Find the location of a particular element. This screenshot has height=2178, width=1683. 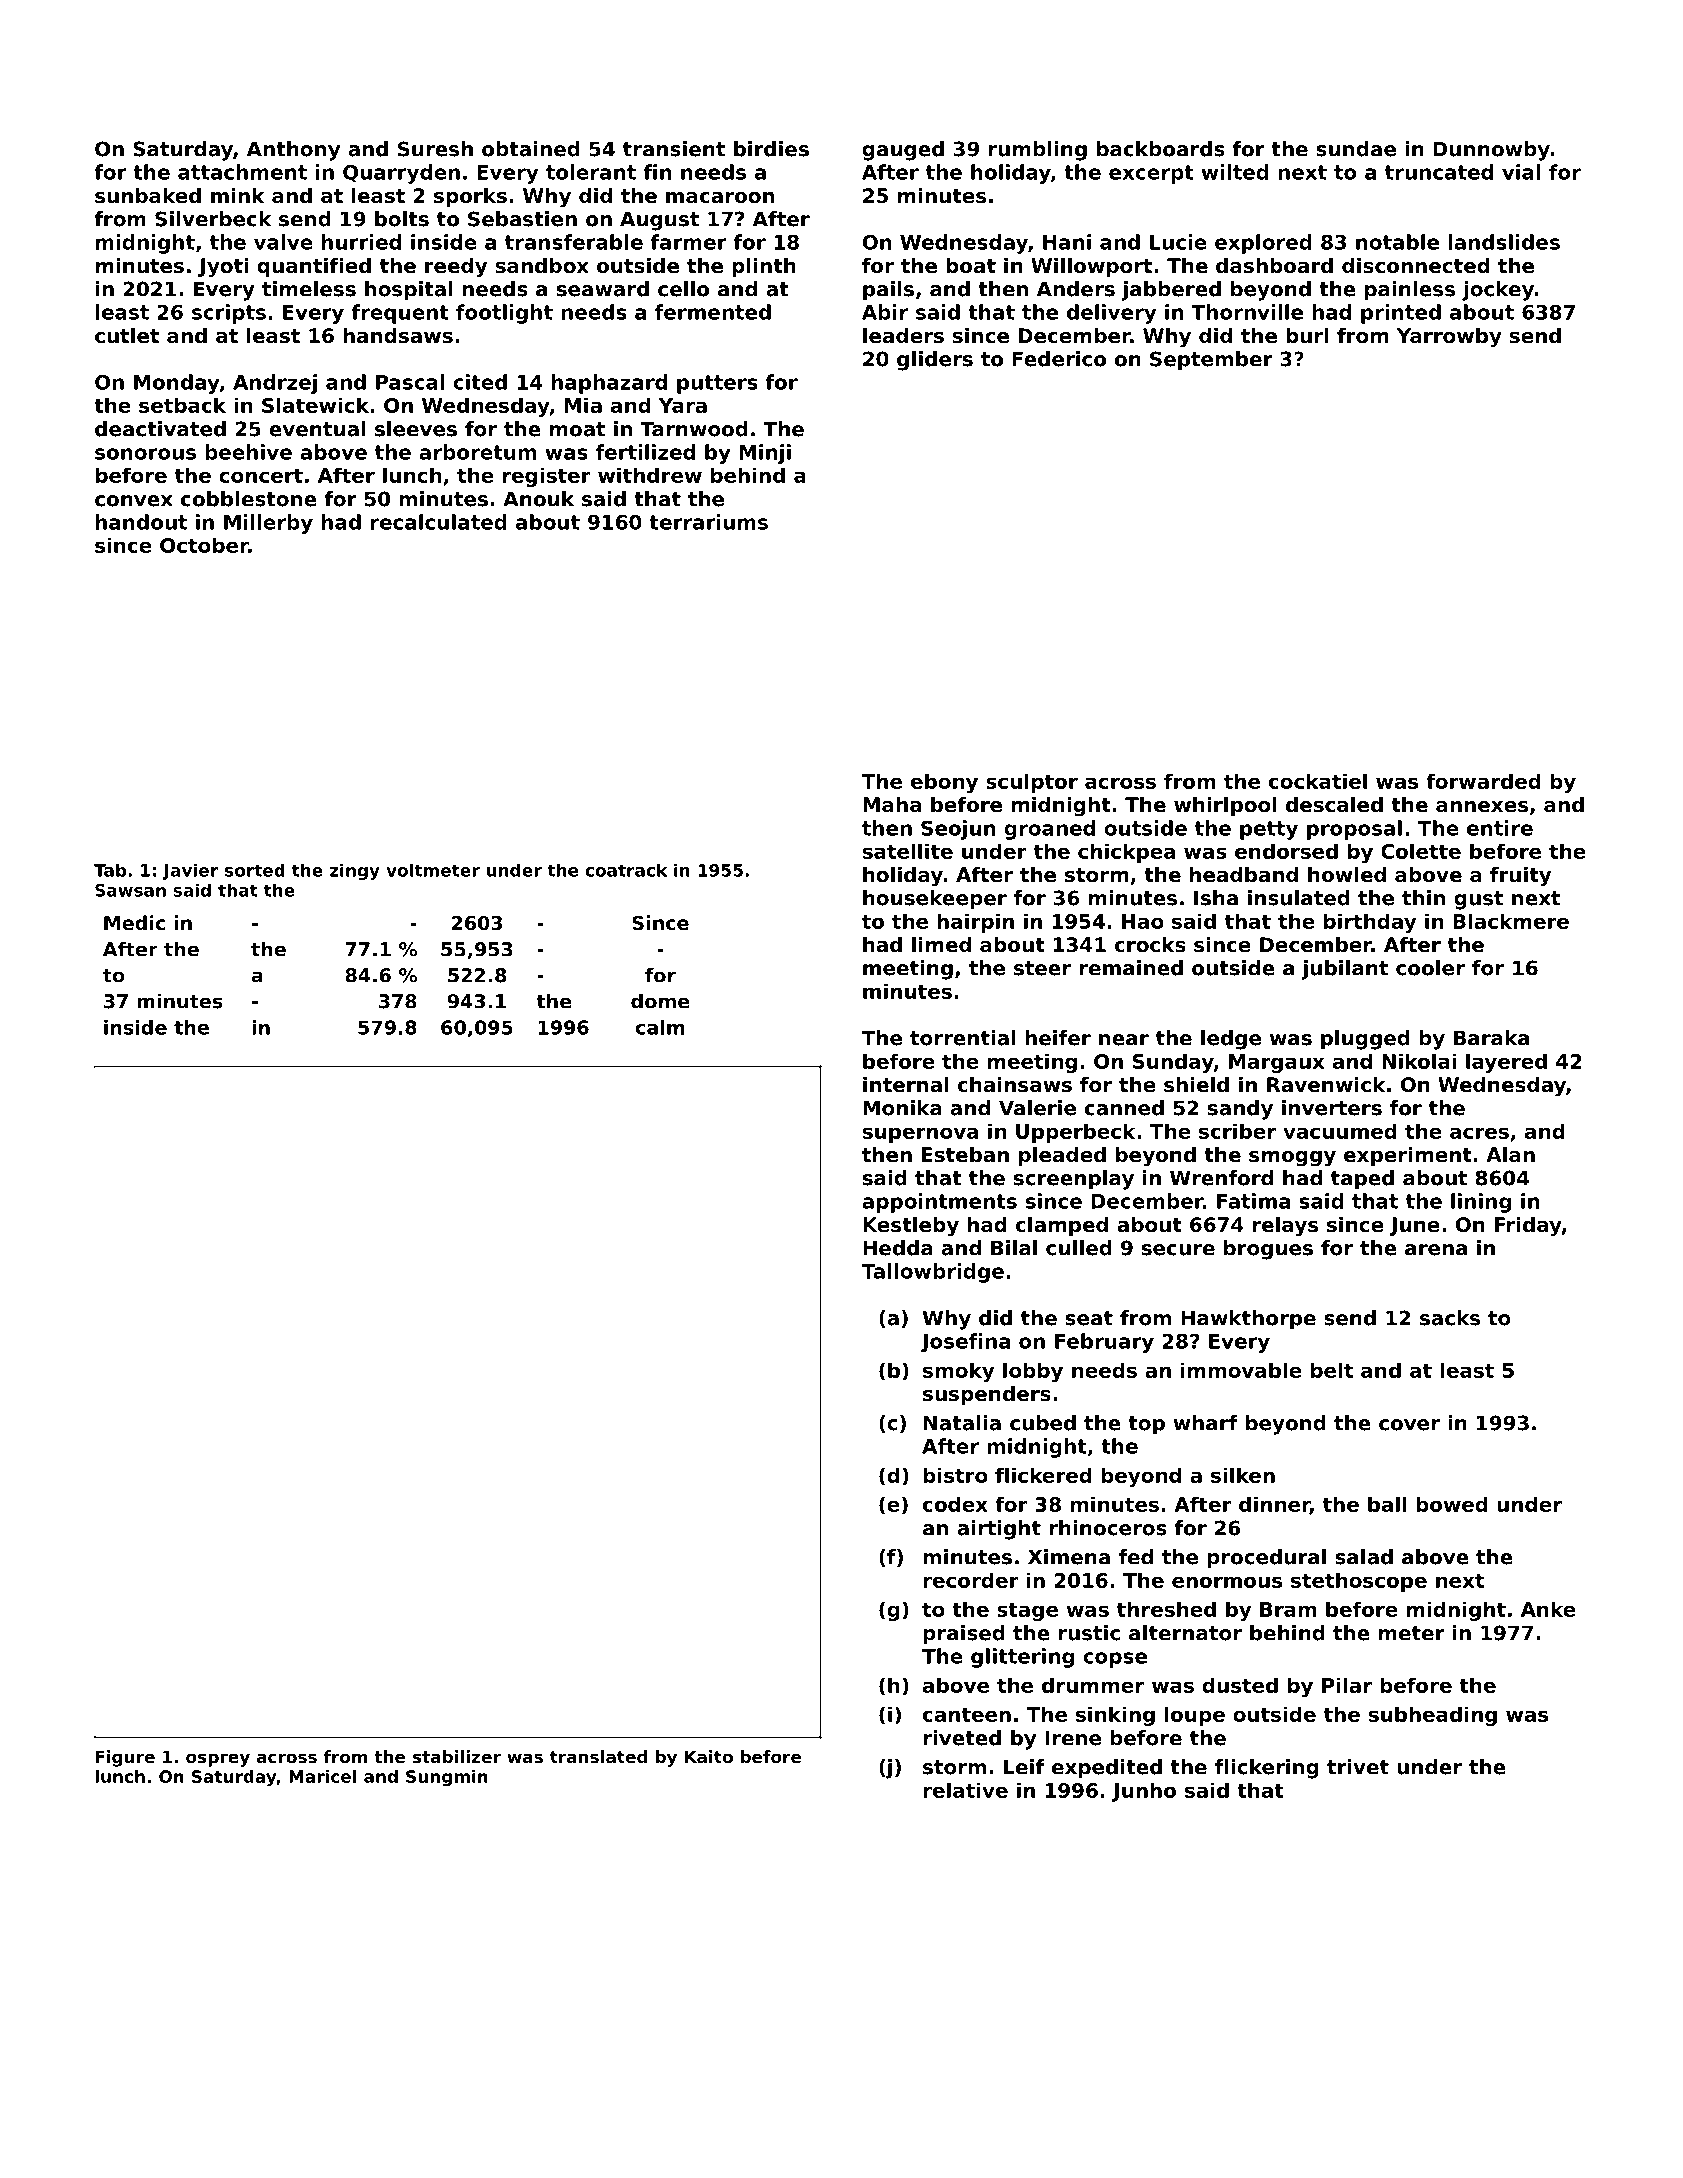

layered is located at coordinates (1506, 1063).
